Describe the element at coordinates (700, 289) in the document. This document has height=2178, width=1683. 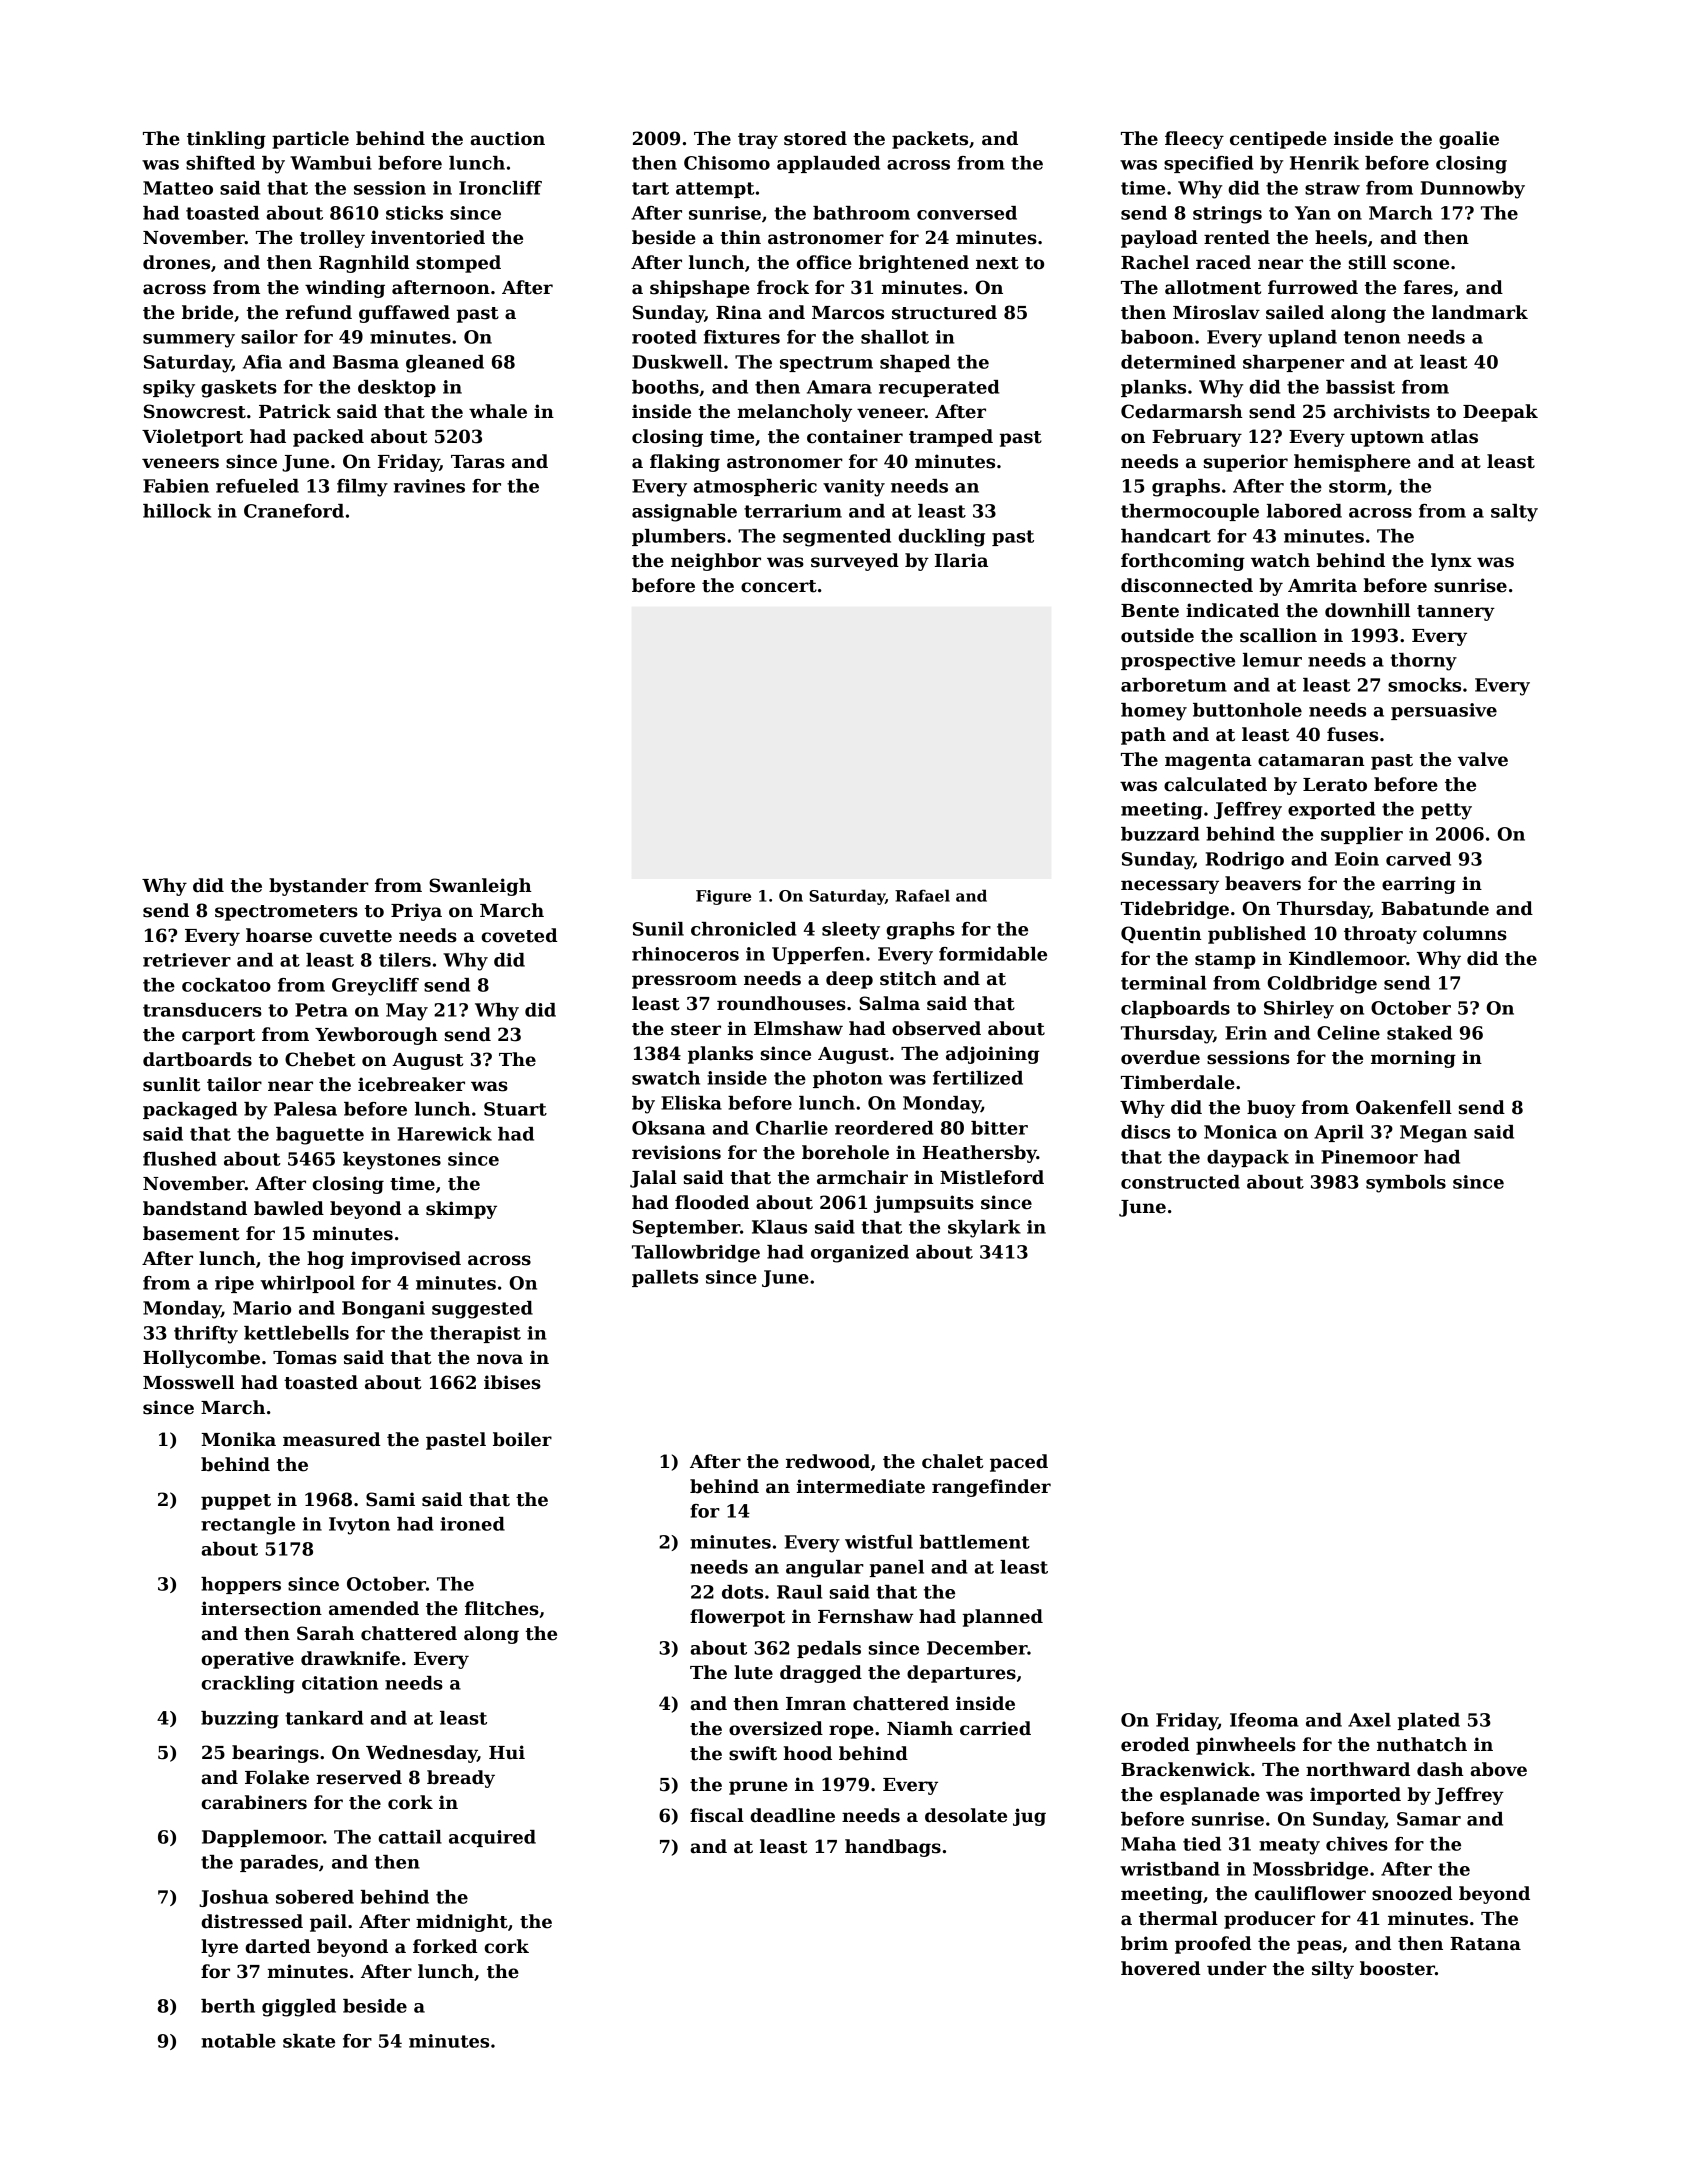
I see `shipshape` at that location.
